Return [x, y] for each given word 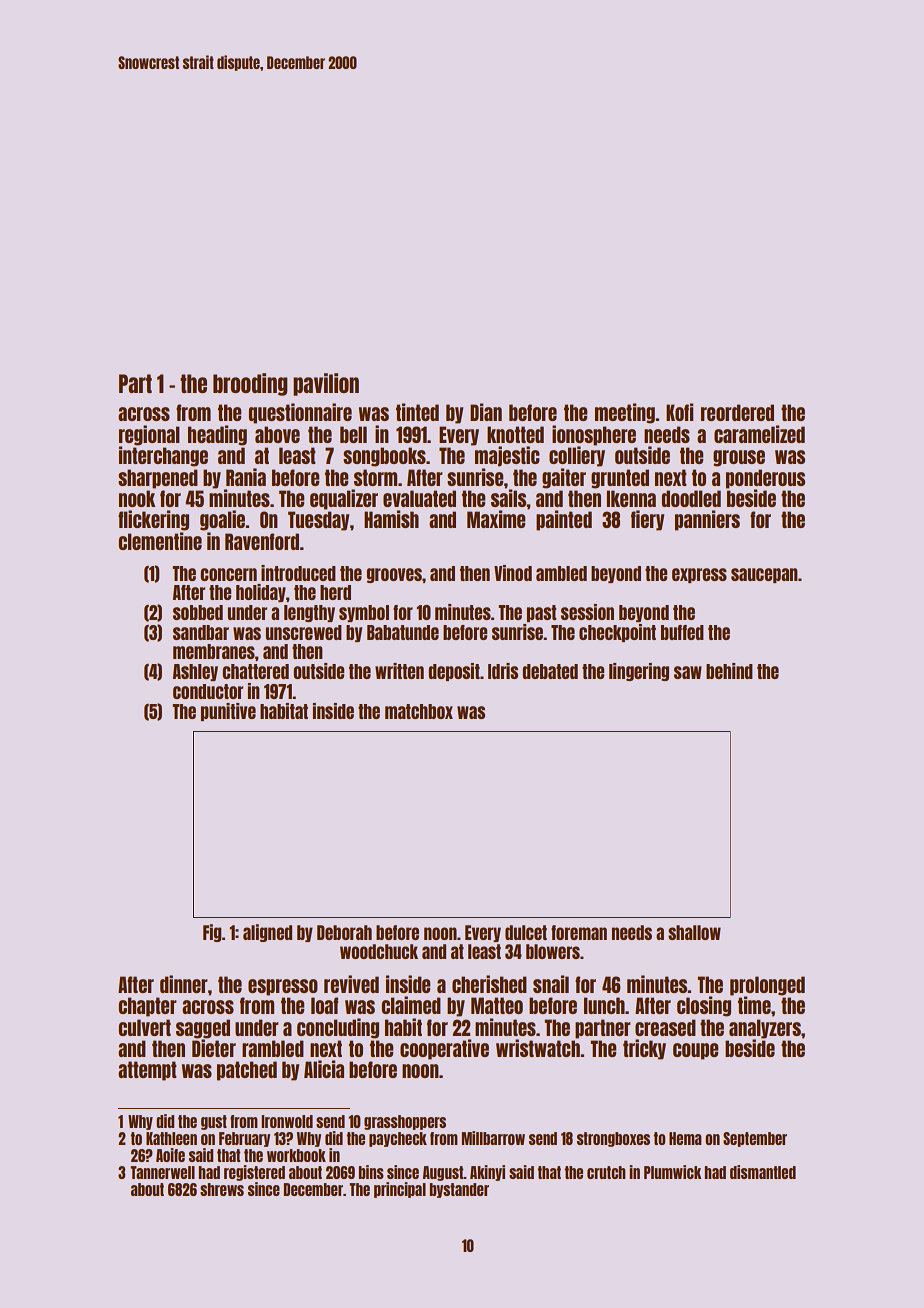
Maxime [496, 519]
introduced [298, 573]
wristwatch [538, 1048]
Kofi [679, 412]
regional [149, 435]
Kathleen [171, 1138]
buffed [682, 632]
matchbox [419, 711]
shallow [694, 932]
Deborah [344, 932]
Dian [486, 412]
